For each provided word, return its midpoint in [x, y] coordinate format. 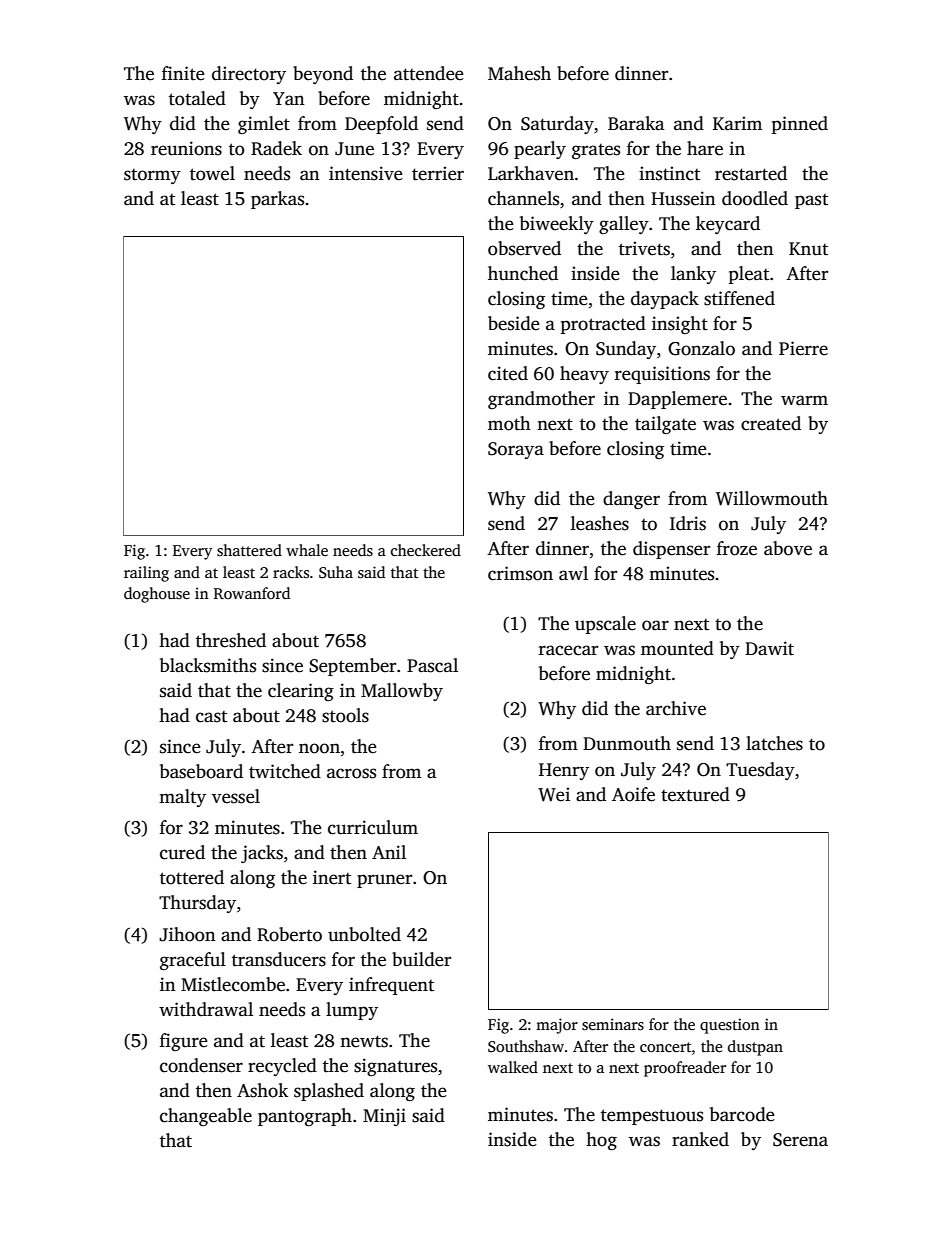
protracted [603, 325]
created [771, 423]
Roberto [289, 934]
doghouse [157, 595]
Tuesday [760, 771]
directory [249, 75]
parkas [277, 200]
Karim [737, 123]
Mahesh [519, 73]
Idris [688, 523]
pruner [384, 881]
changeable [206, 1117]
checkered [426, 550]
